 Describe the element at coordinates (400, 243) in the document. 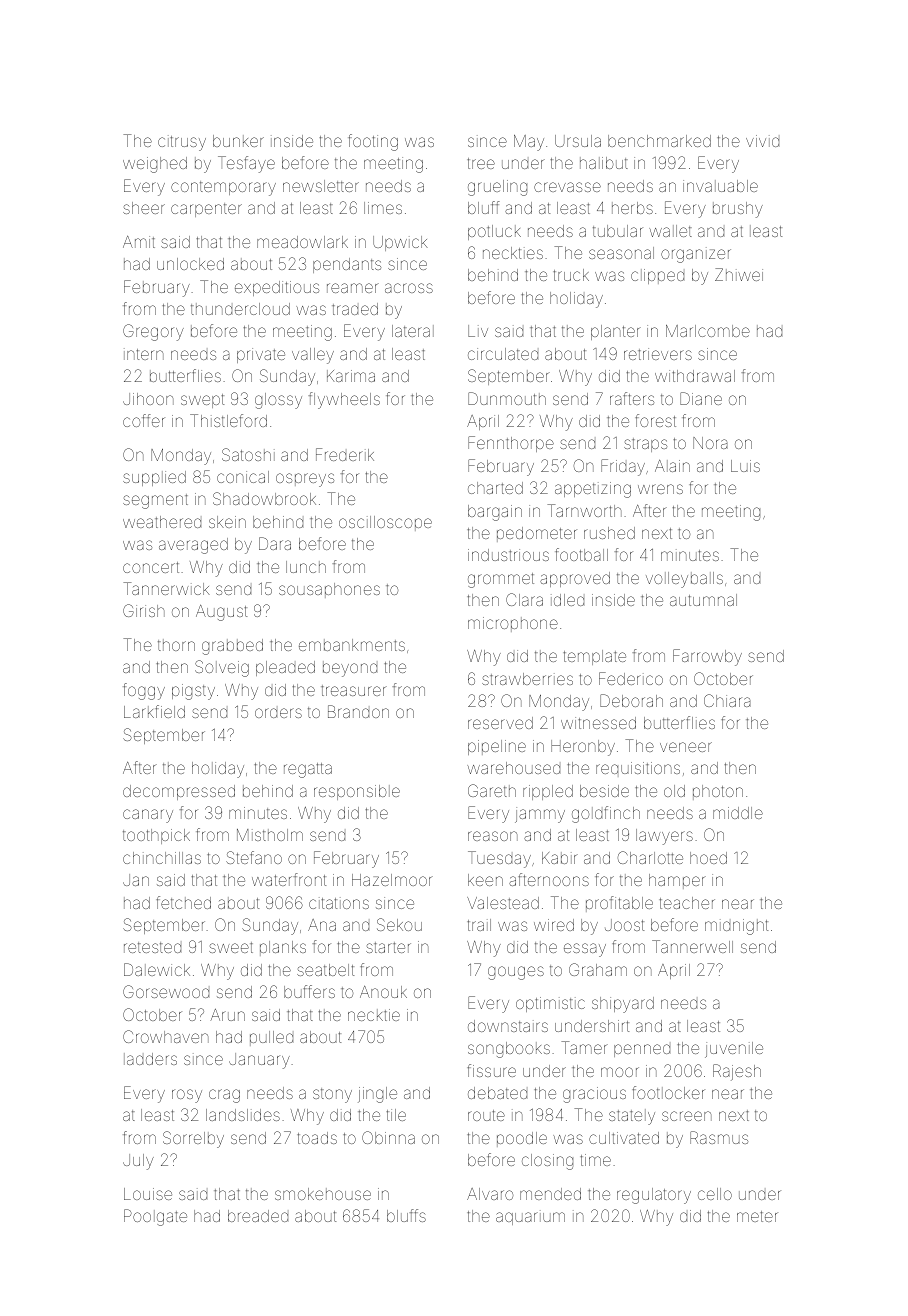

I see `Upwick` at that location.
